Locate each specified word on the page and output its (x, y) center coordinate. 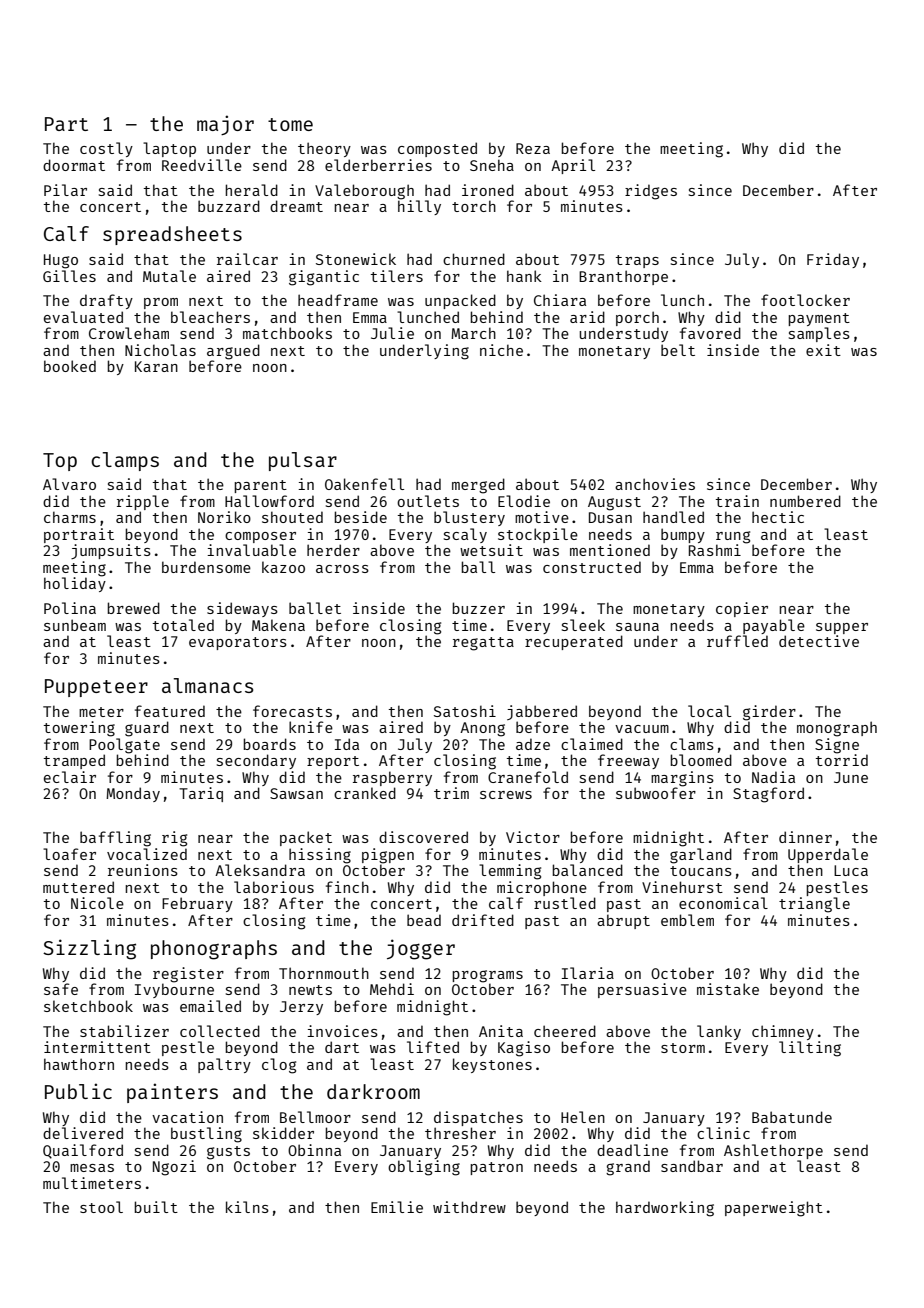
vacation (187, 1117)
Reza (533, 148)
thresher (460, 1133)
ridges (651, 192)
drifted (483, 920)
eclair (70, 777)
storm (683, 1048)
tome (290, 124)
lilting (810, 1049)
